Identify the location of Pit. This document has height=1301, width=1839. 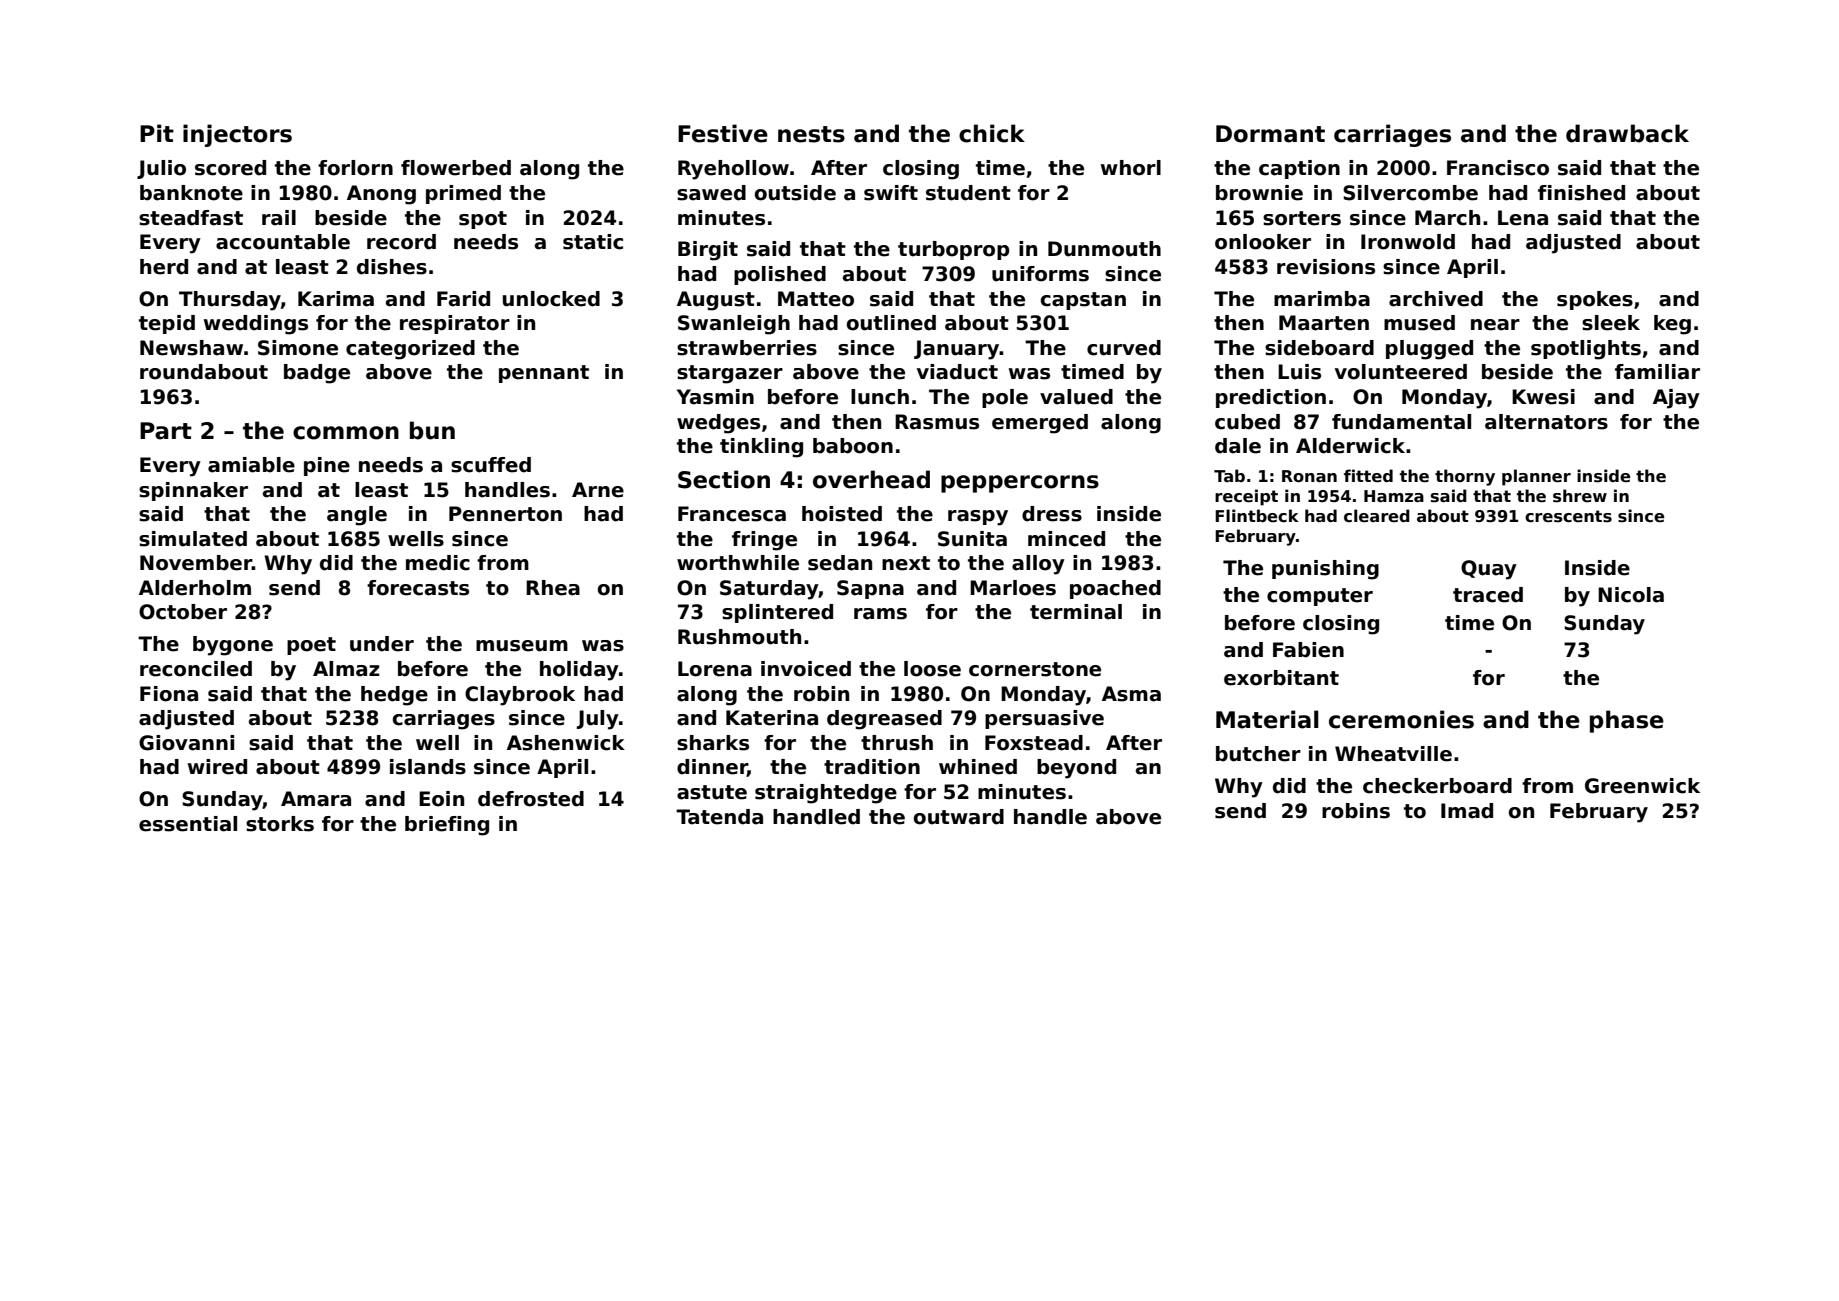
(157, 133).
